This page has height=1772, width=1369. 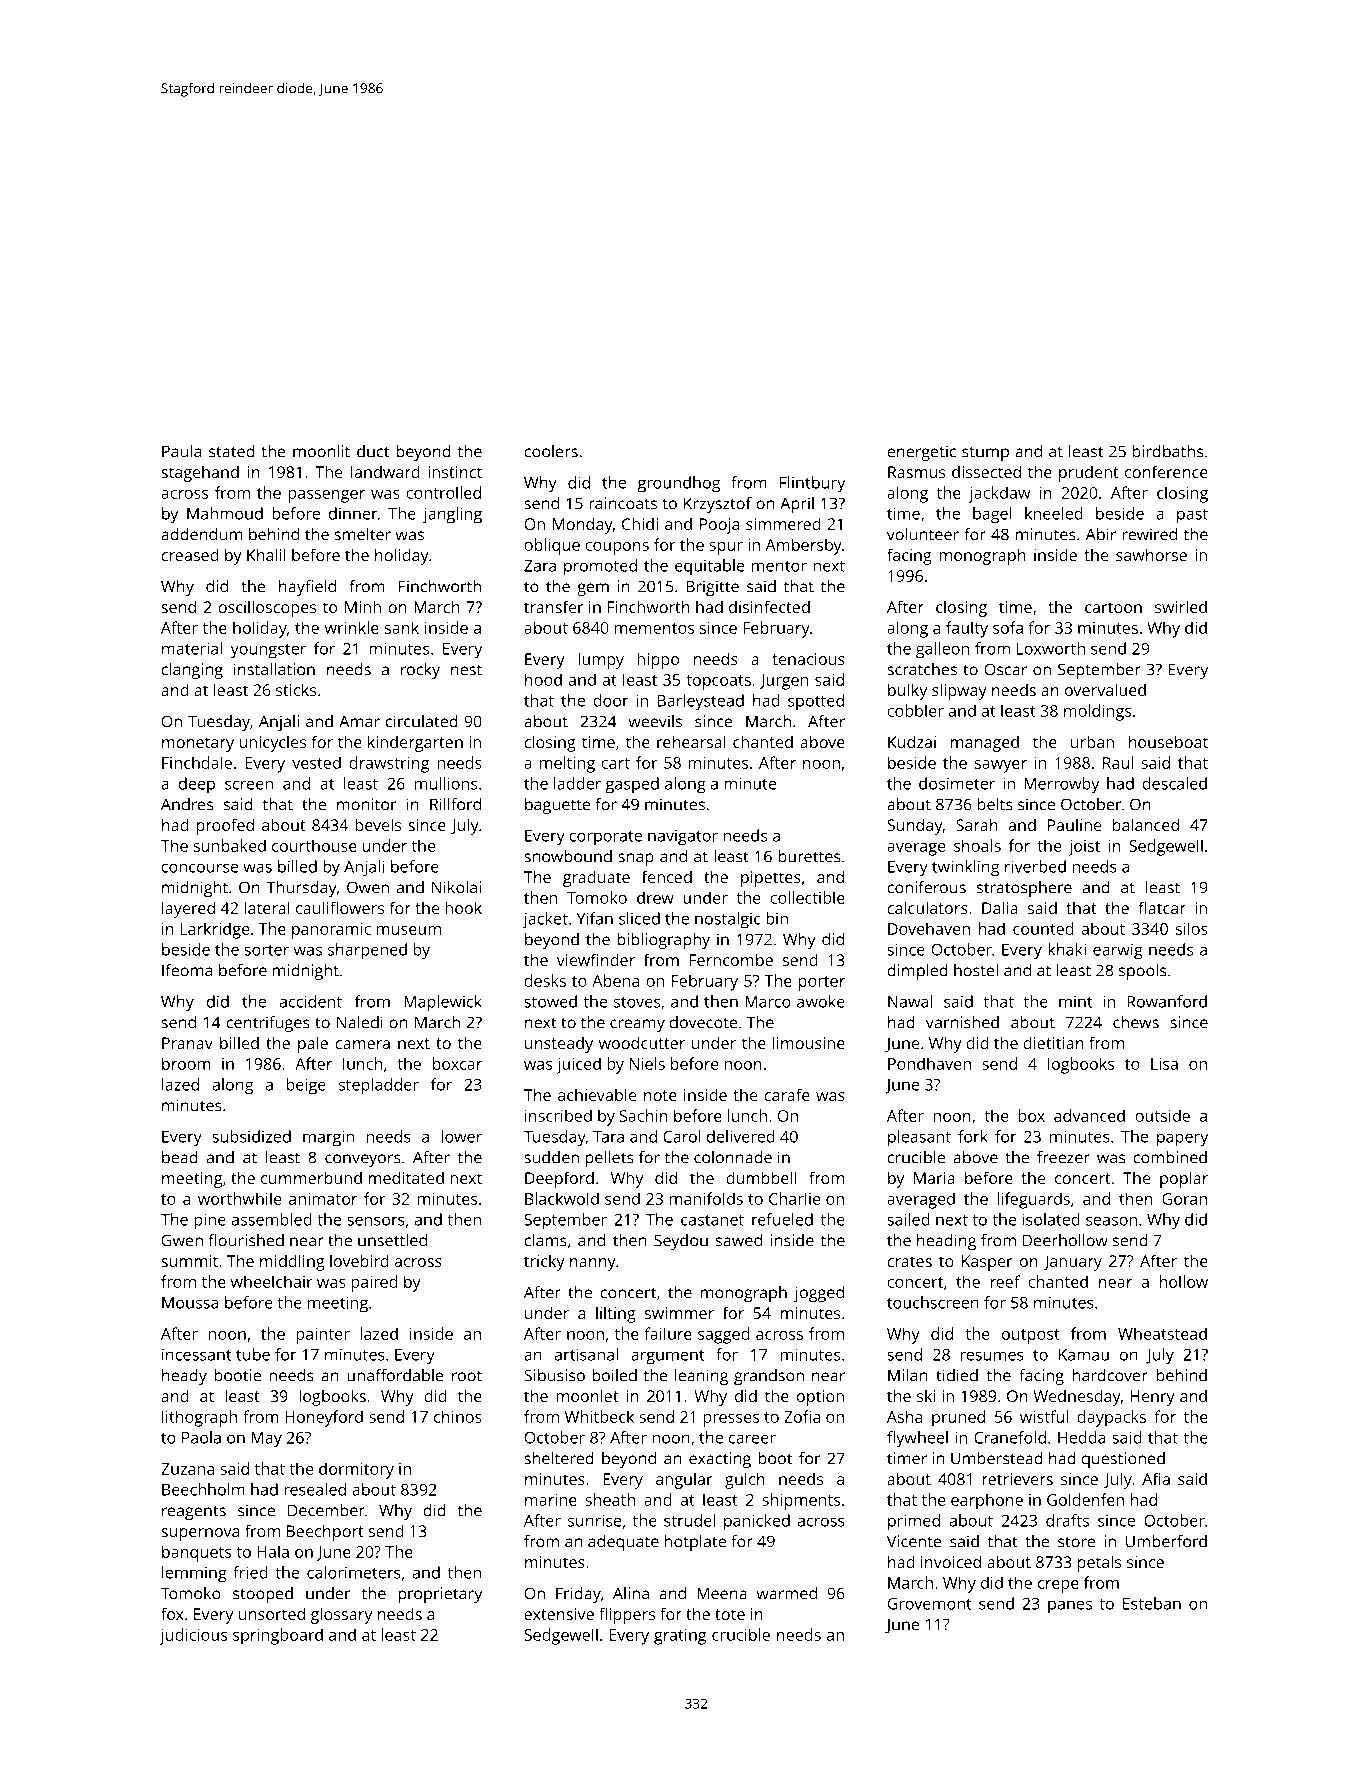 I want to click on energetic, so click(x=921, y=453).
